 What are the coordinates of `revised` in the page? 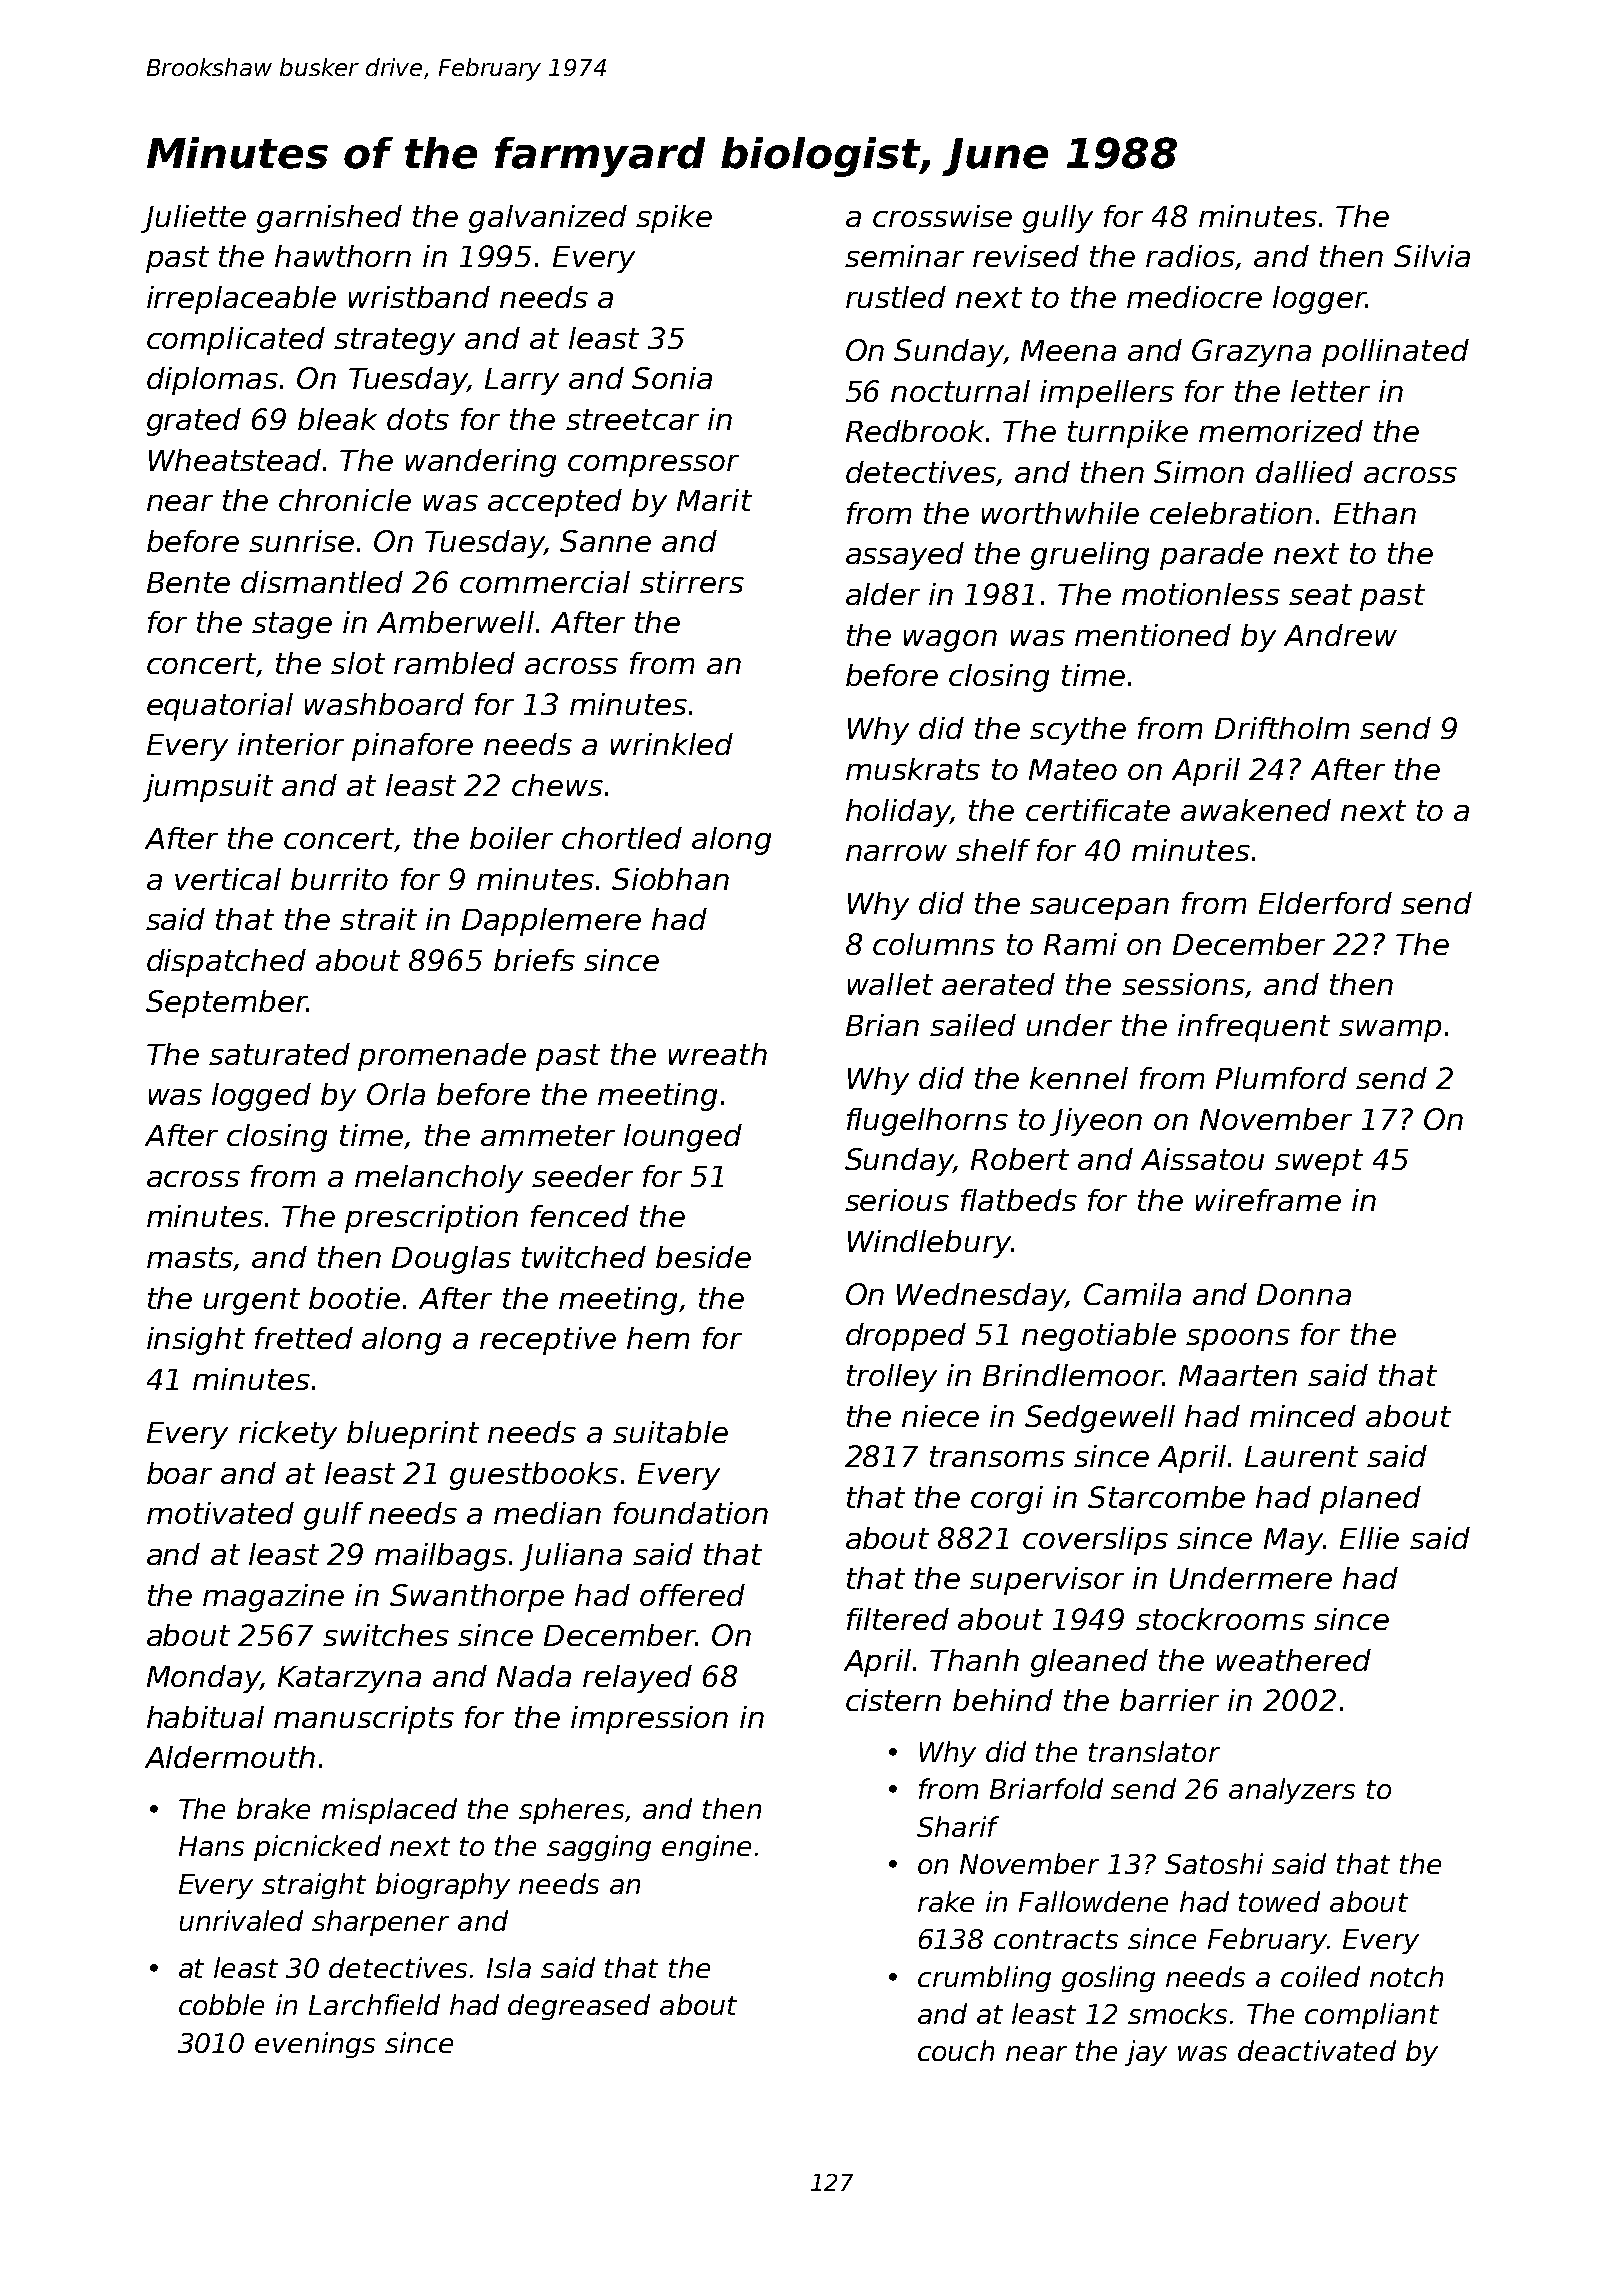 It's located at (1026, 256).
